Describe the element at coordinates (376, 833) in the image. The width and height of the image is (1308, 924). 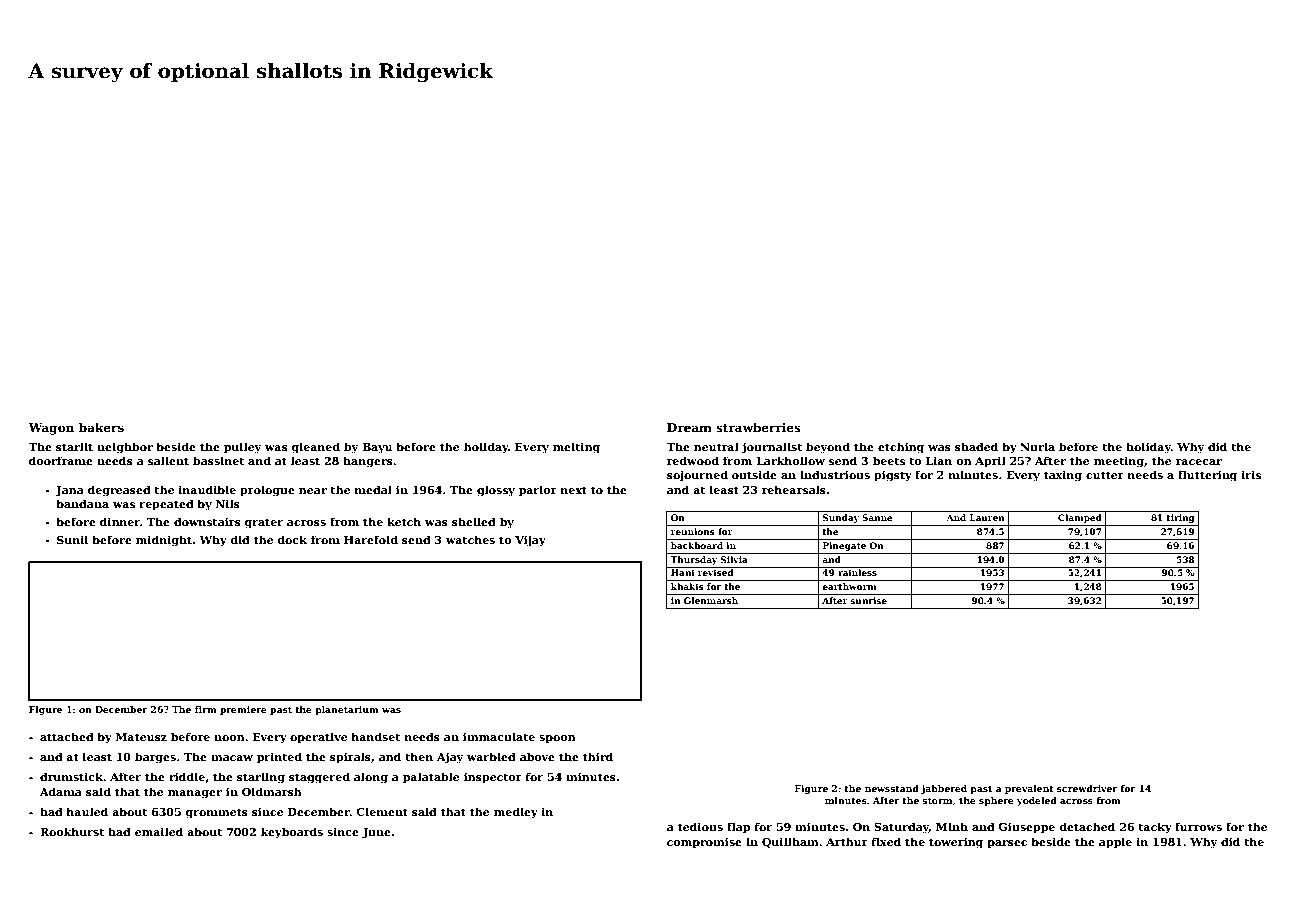
I see `June` at that location.
